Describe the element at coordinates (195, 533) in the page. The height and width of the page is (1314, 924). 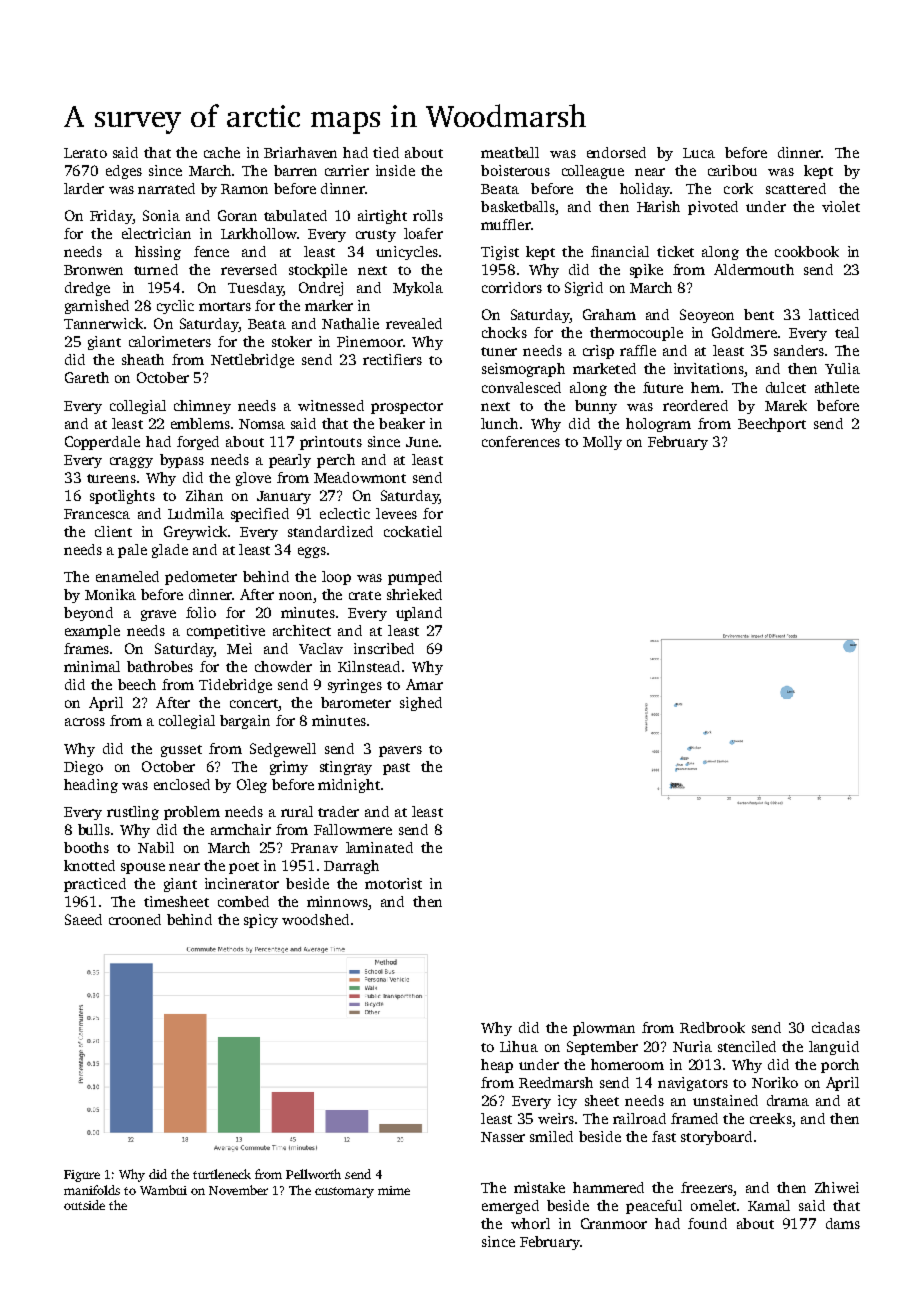
I see `Greywick` at that location.
